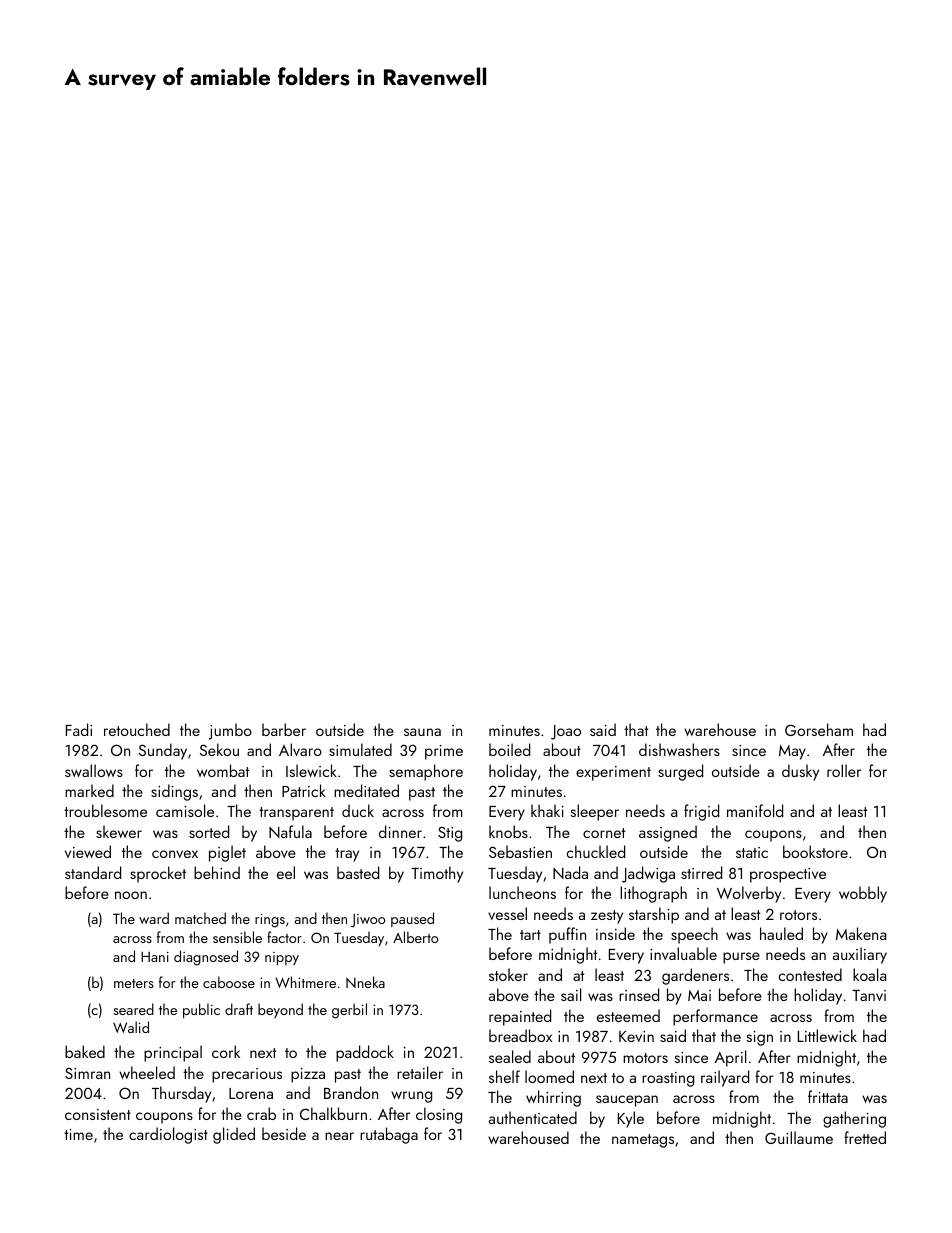 This document has width=952, height=1233. What do you see at coordinates (304, 790) in the document?
I see `Patrick` at bounding box center [304, 790].
